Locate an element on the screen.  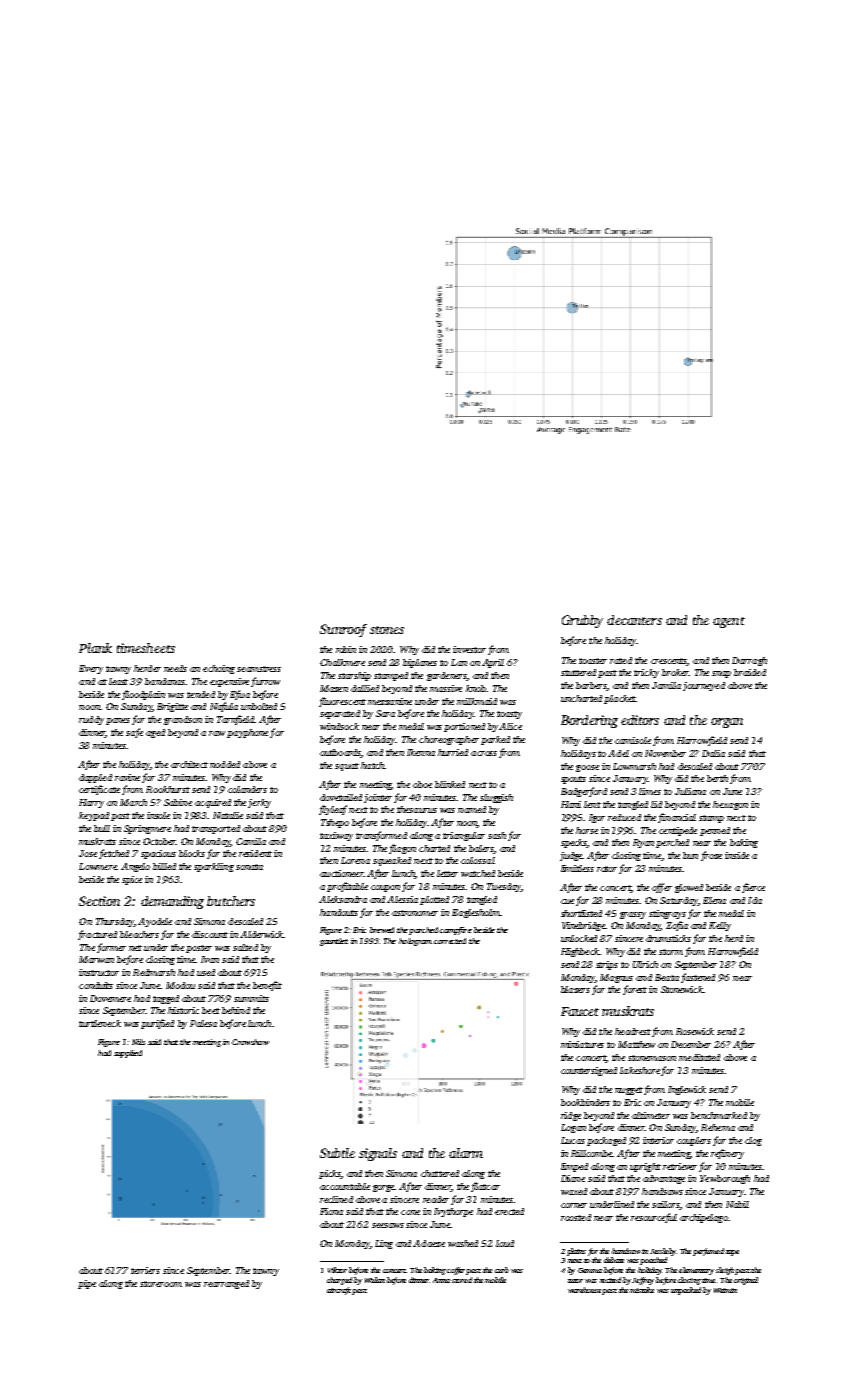
butchers is located at coordinates (231, 901).
